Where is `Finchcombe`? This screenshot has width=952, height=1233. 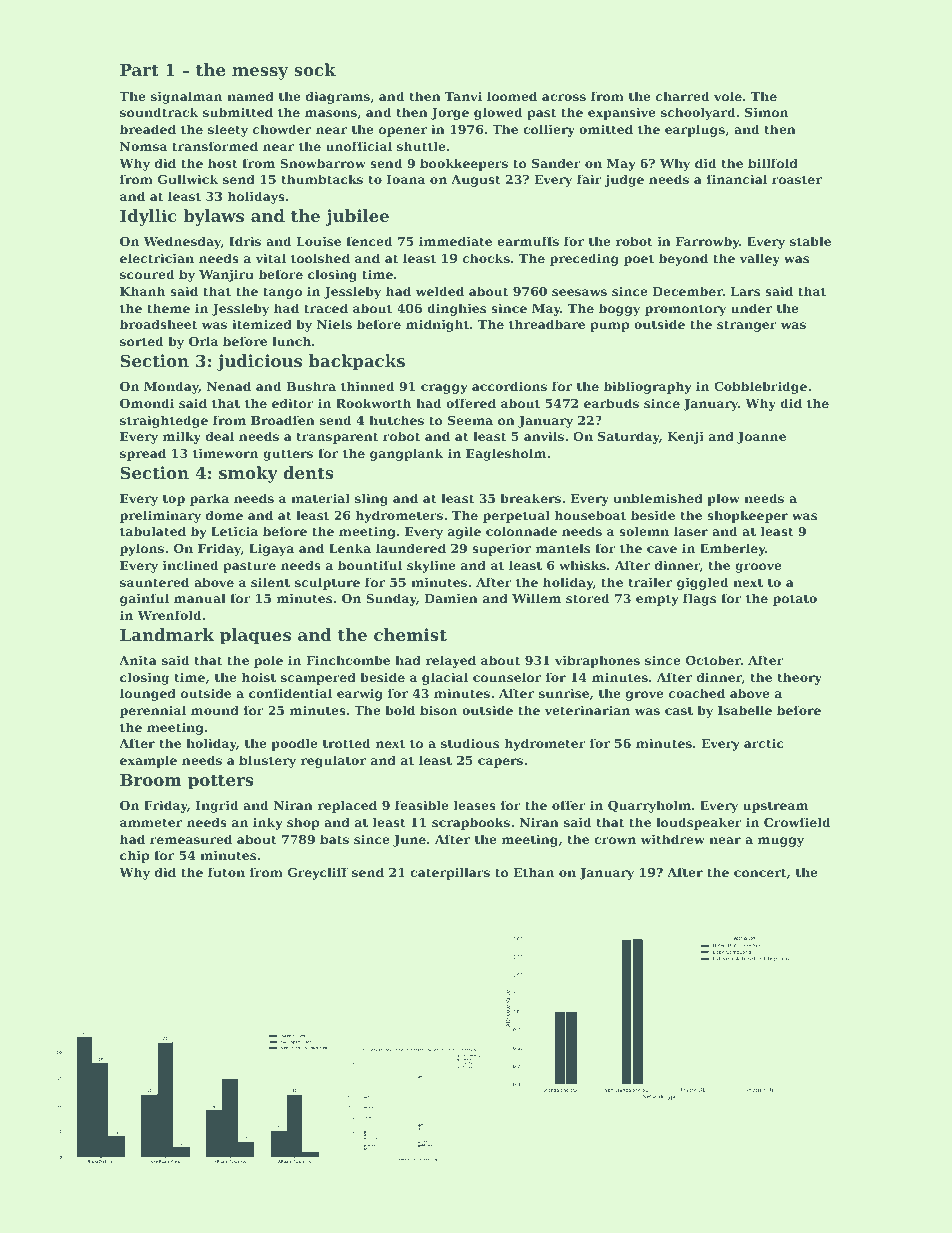 Finchcombe is located at coordinates (348, 660).
